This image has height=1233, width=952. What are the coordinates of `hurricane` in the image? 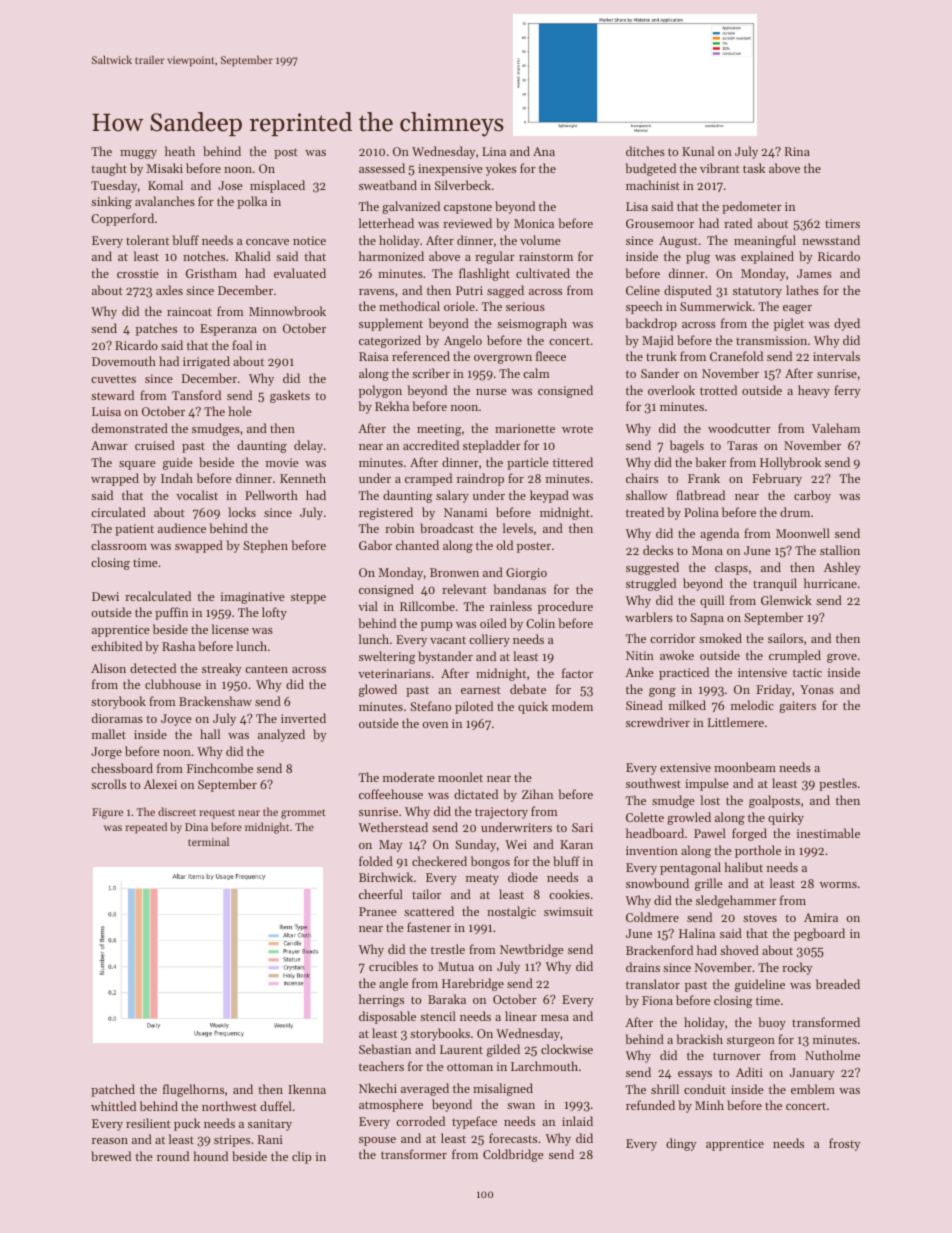 It's located at (830, 583).
